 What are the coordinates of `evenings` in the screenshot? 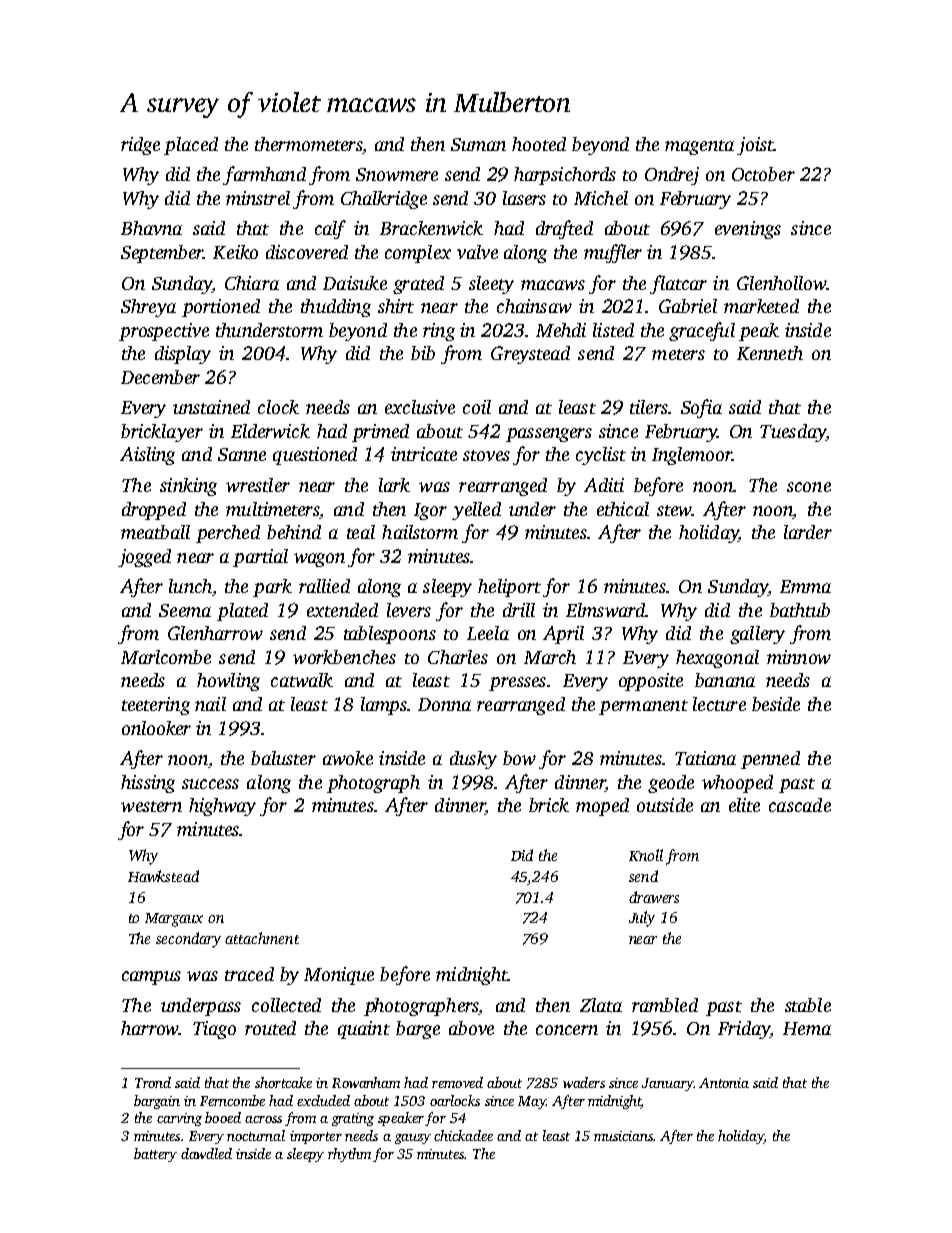 It's located at (748, 230).
